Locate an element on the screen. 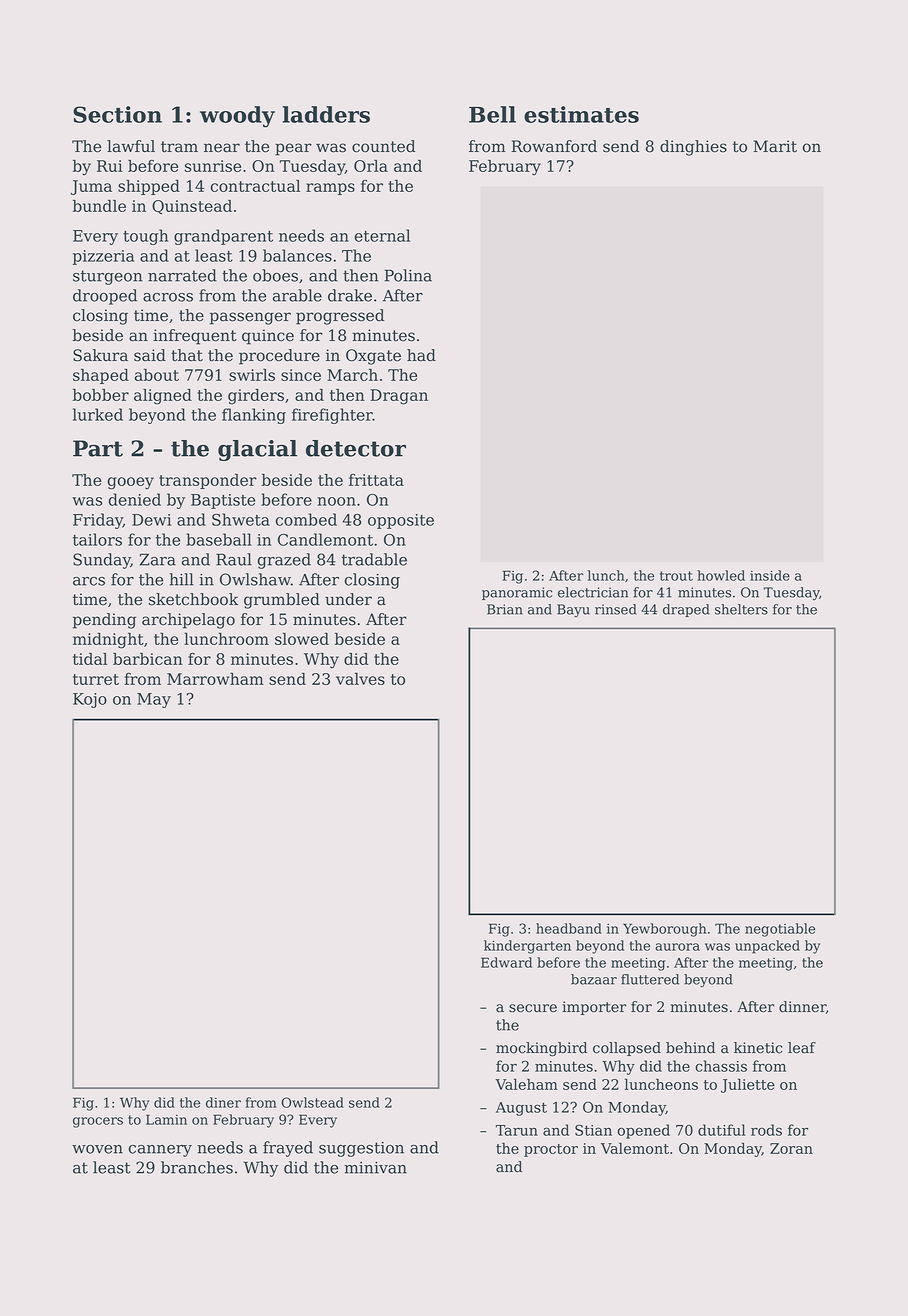 The width and height of the screenshot is (908, 1316). Dewi is located at coordinates (151, 520).
